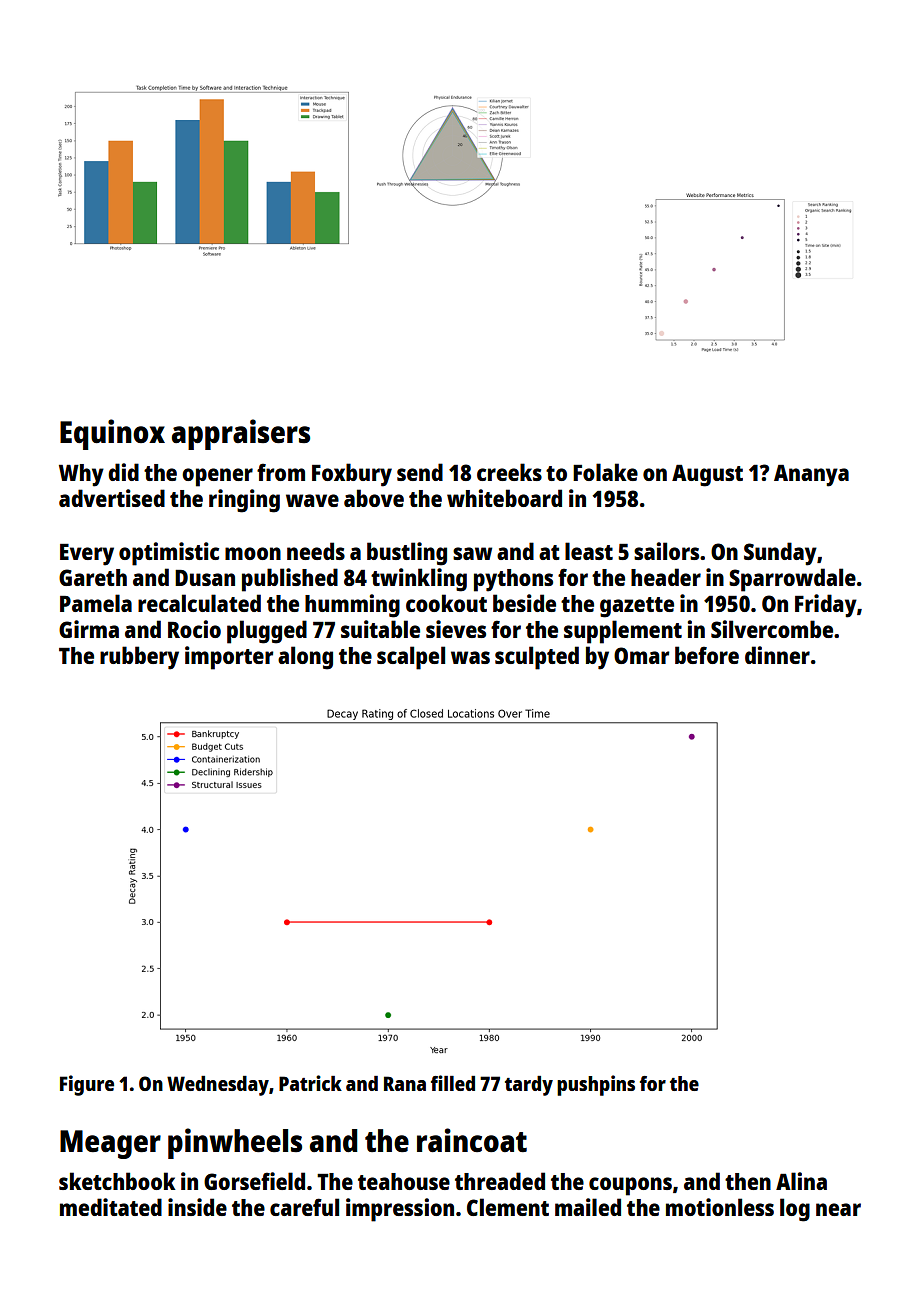 This image has width=924, height=1311. What do you see at coordinates (112, 434) in the image?
I see `Equinox` at bounding box center [112, 434].
